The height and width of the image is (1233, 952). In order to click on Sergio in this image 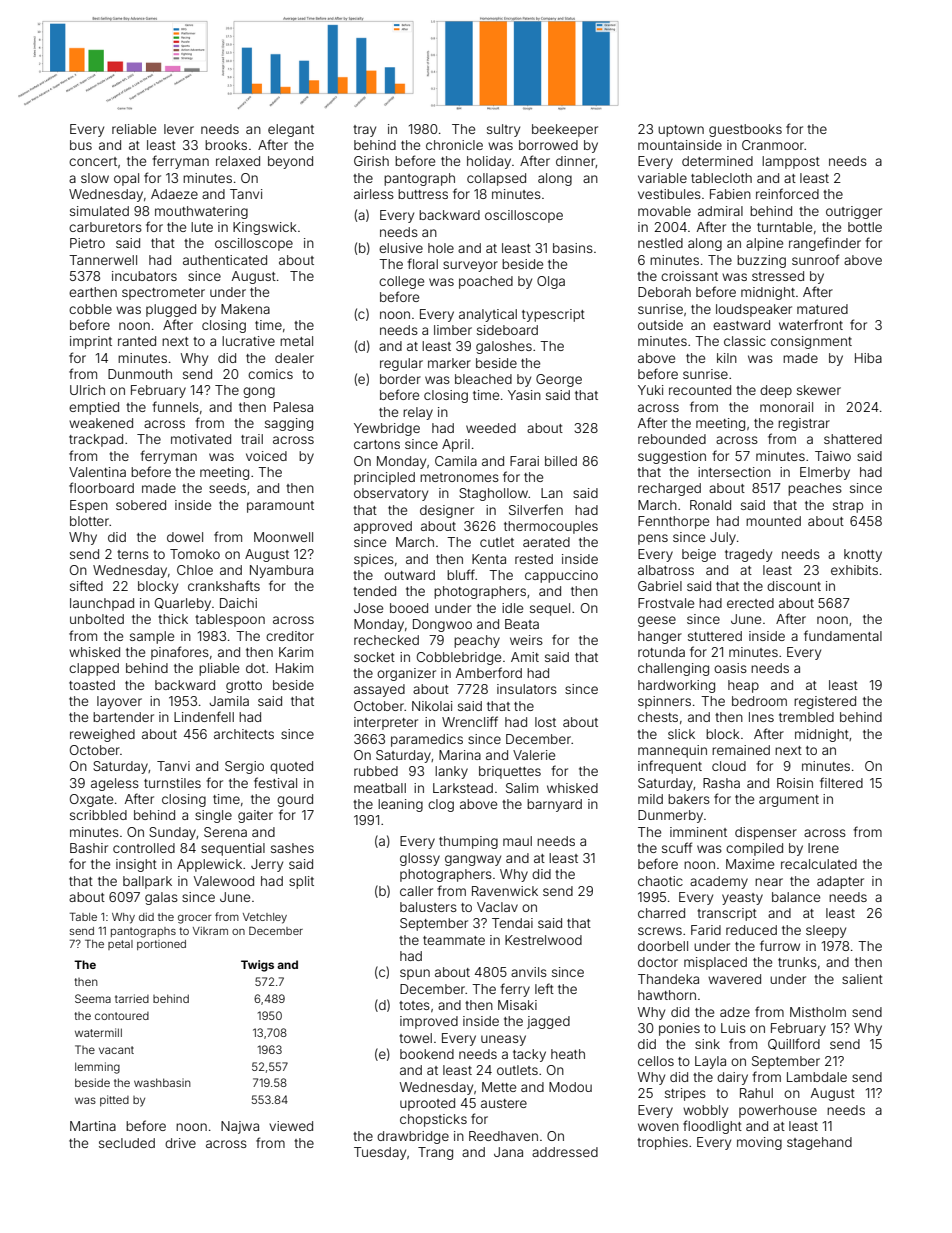, I will do `click(244, 767)`.
